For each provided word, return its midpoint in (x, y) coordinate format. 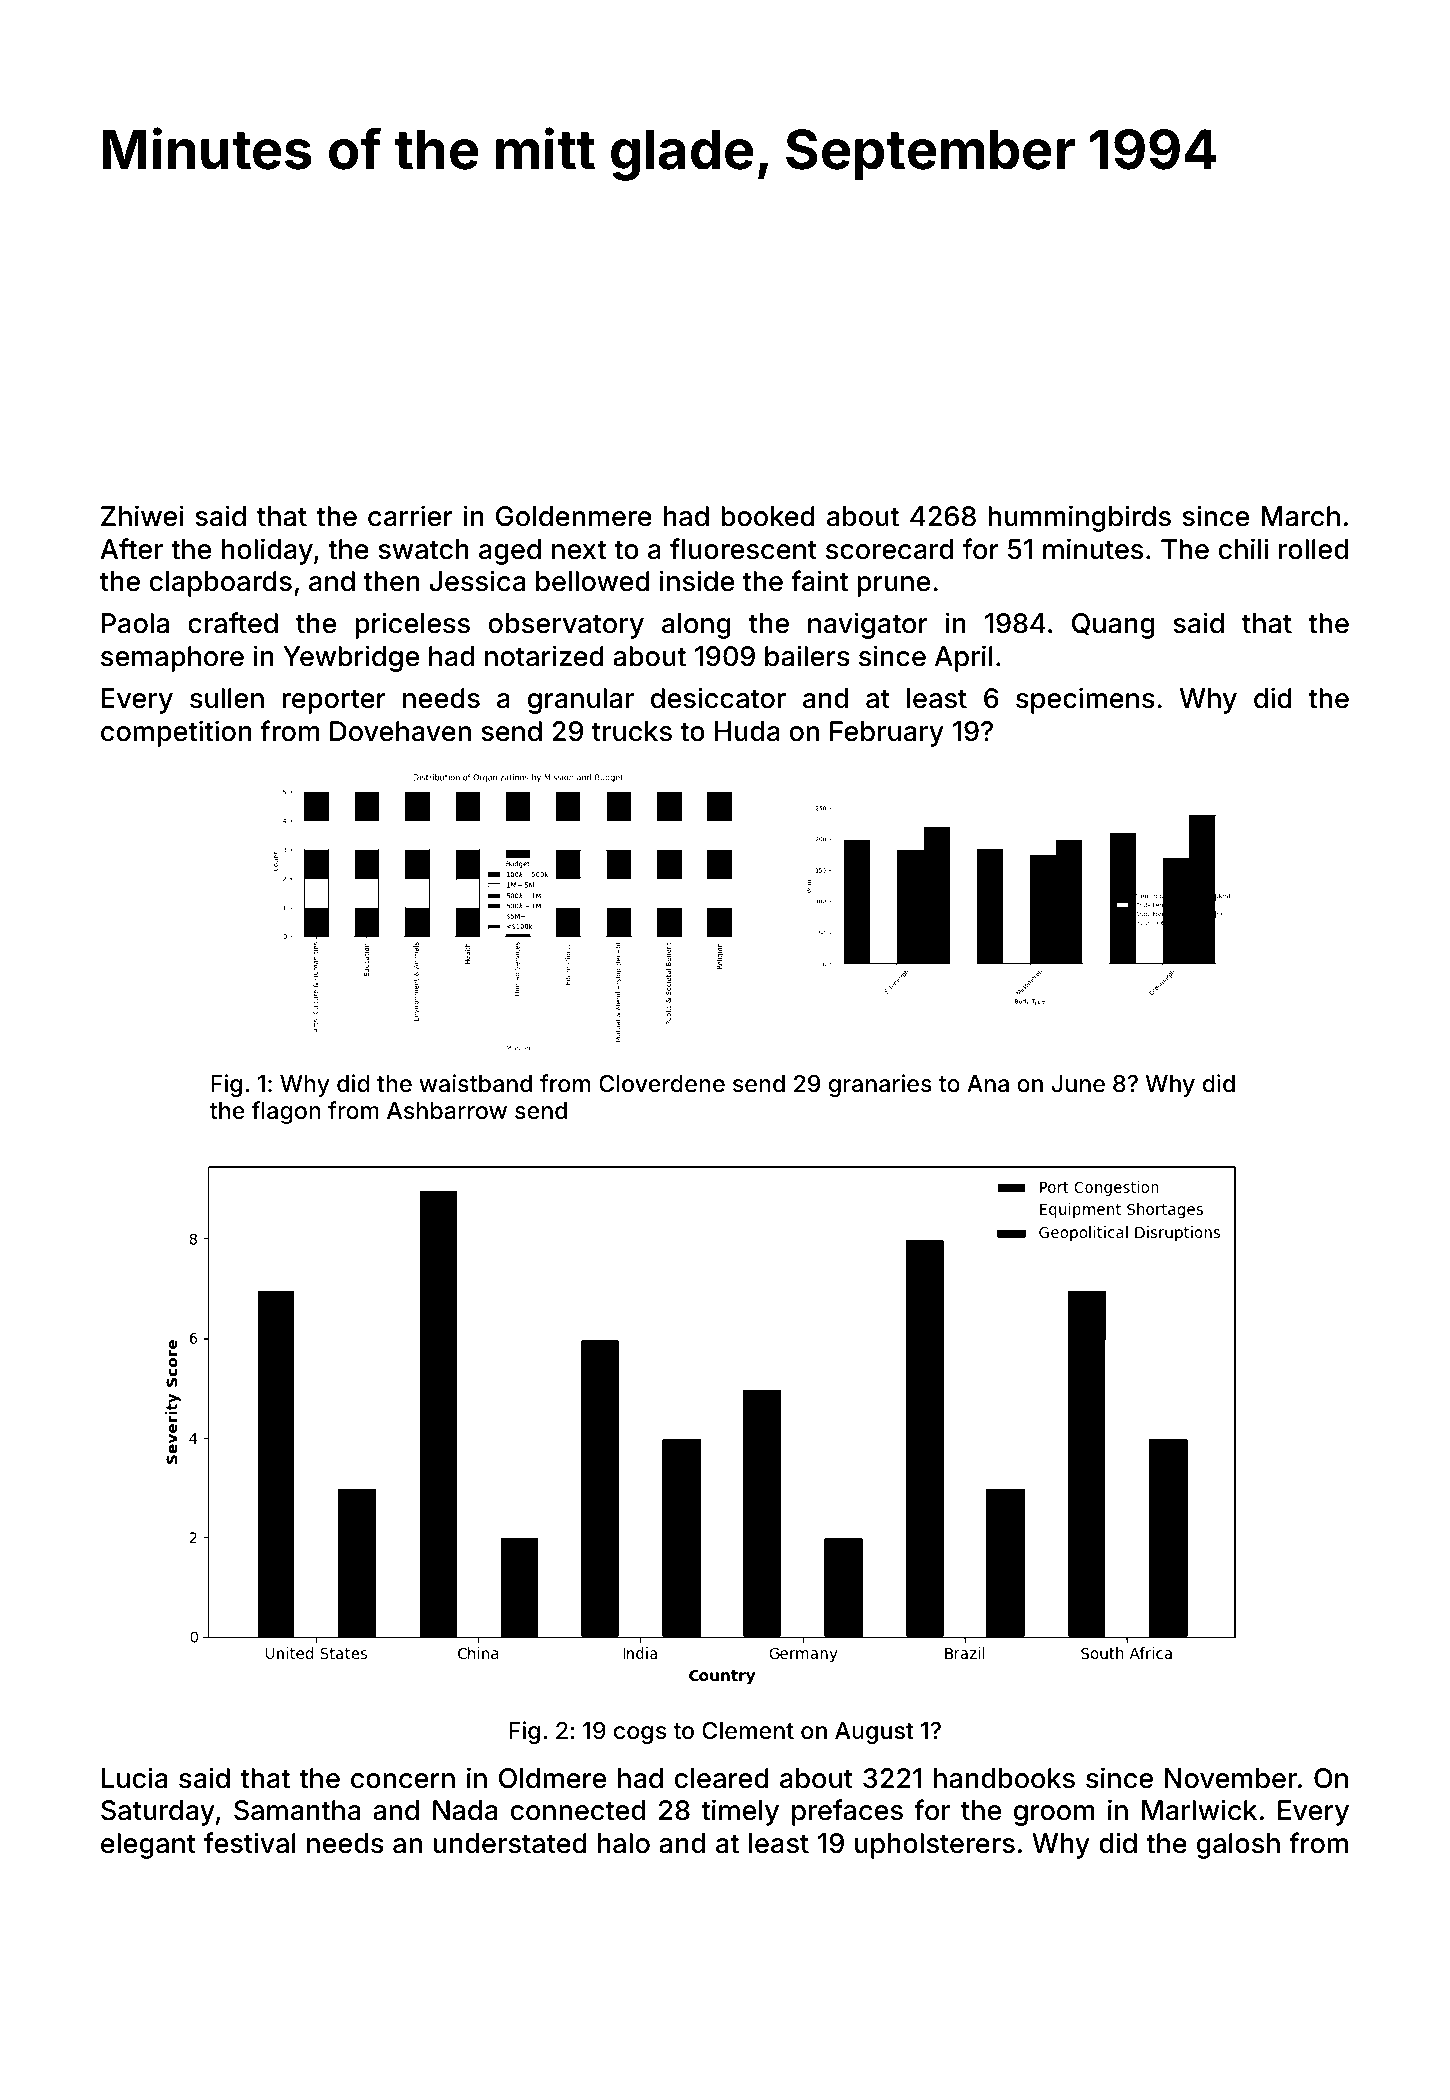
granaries (880, 1085)
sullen (227, 698)
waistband (475, 1083)
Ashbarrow (447, 1111)
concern (403, 1781)
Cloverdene (662, 1084)
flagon (286, 1112)
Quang (1113, 626)
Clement (748, 1731)
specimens (1085, 700)
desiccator (718, 698)
